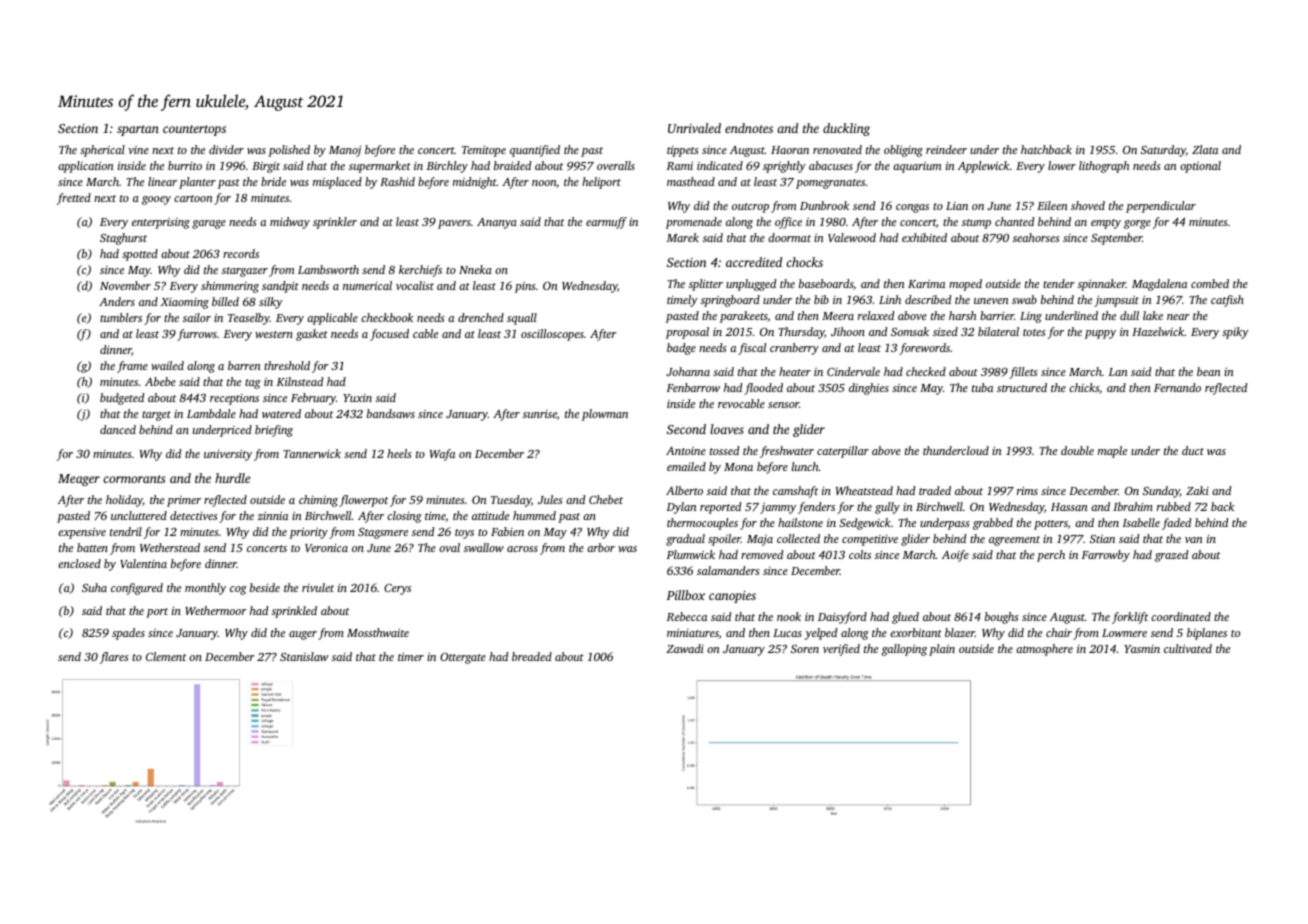 The height and width of the screenshot is (924, 1308). What do you see at coordinates (304, 656) in the screenshot?
I see `Stanislaw` at bounding box center [304, 656].
